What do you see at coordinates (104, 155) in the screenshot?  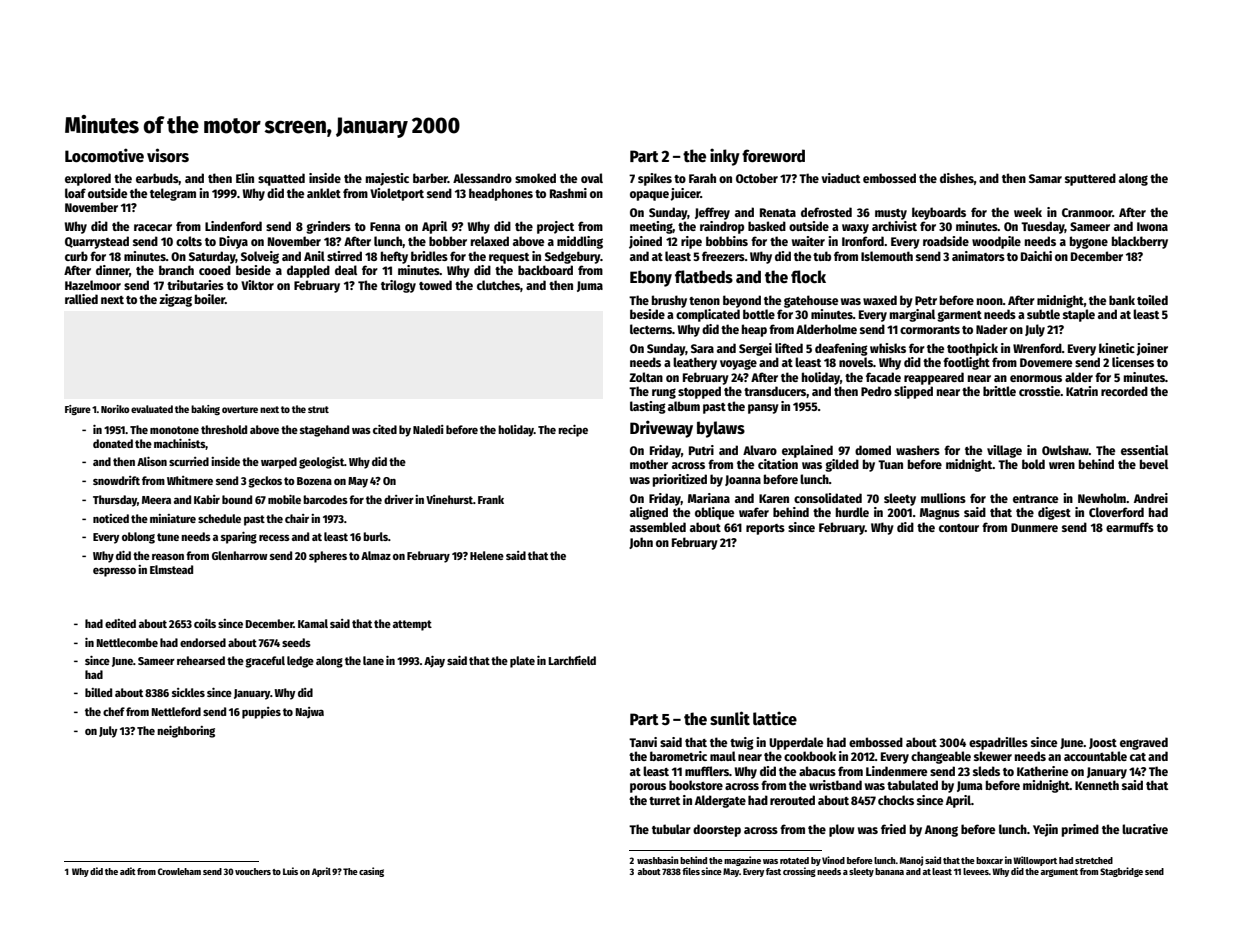 I see `Locomotive` at bounding box center [104, 155].
